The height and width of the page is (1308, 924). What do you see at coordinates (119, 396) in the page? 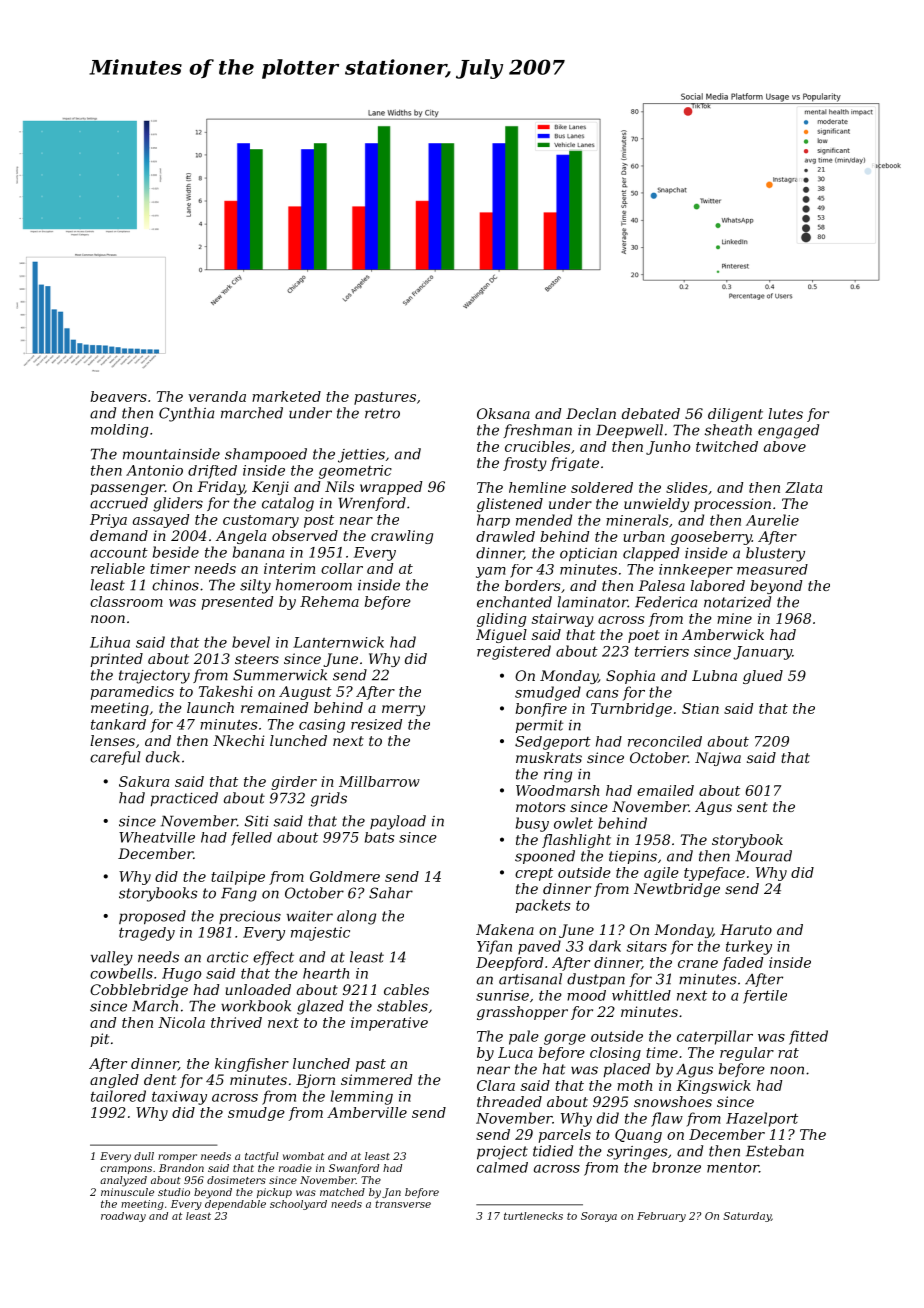
I see `beavers` at bounding box center [119, 396].
